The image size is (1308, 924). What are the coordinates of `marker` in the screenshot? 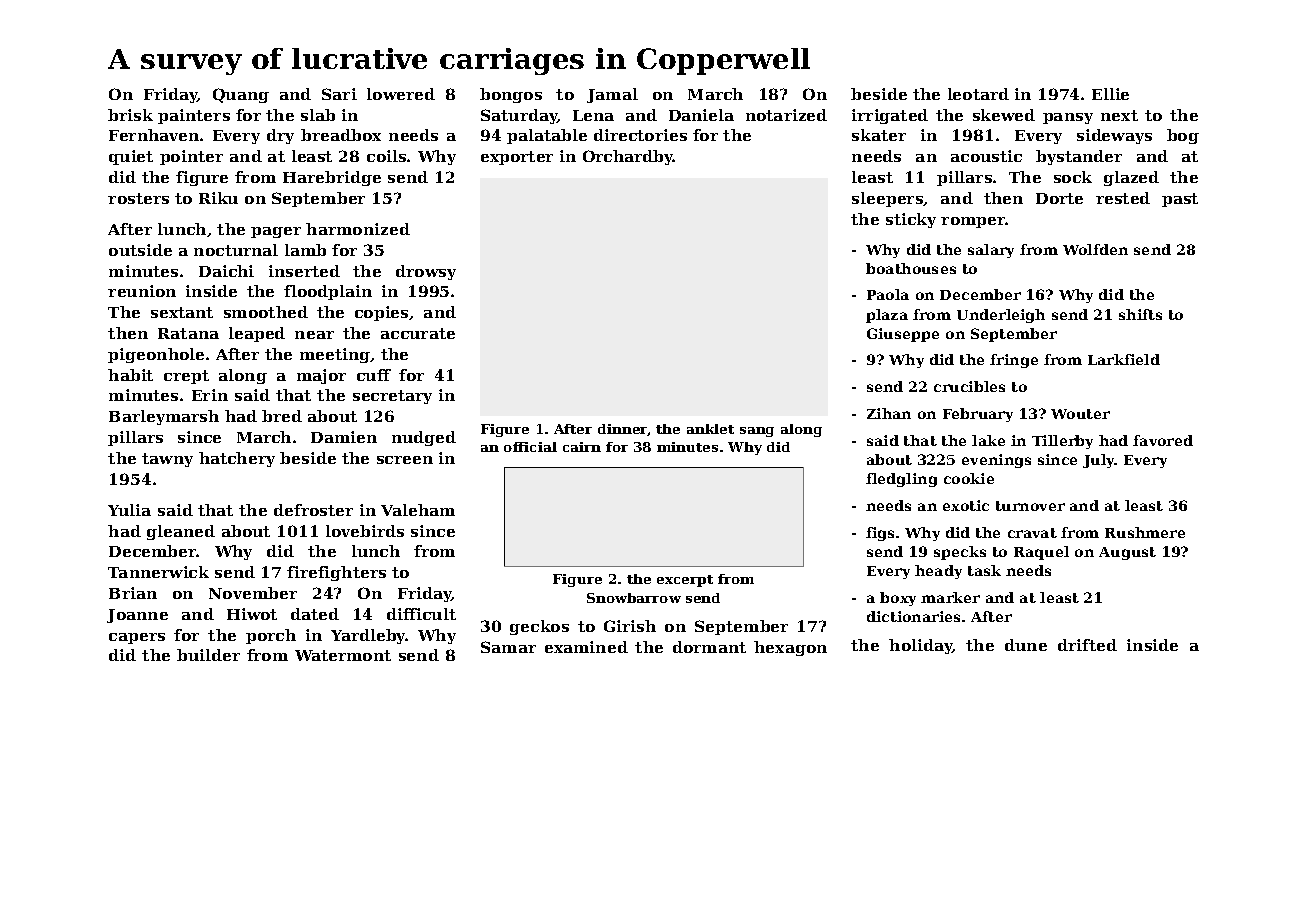 It's located at (950, 597).
